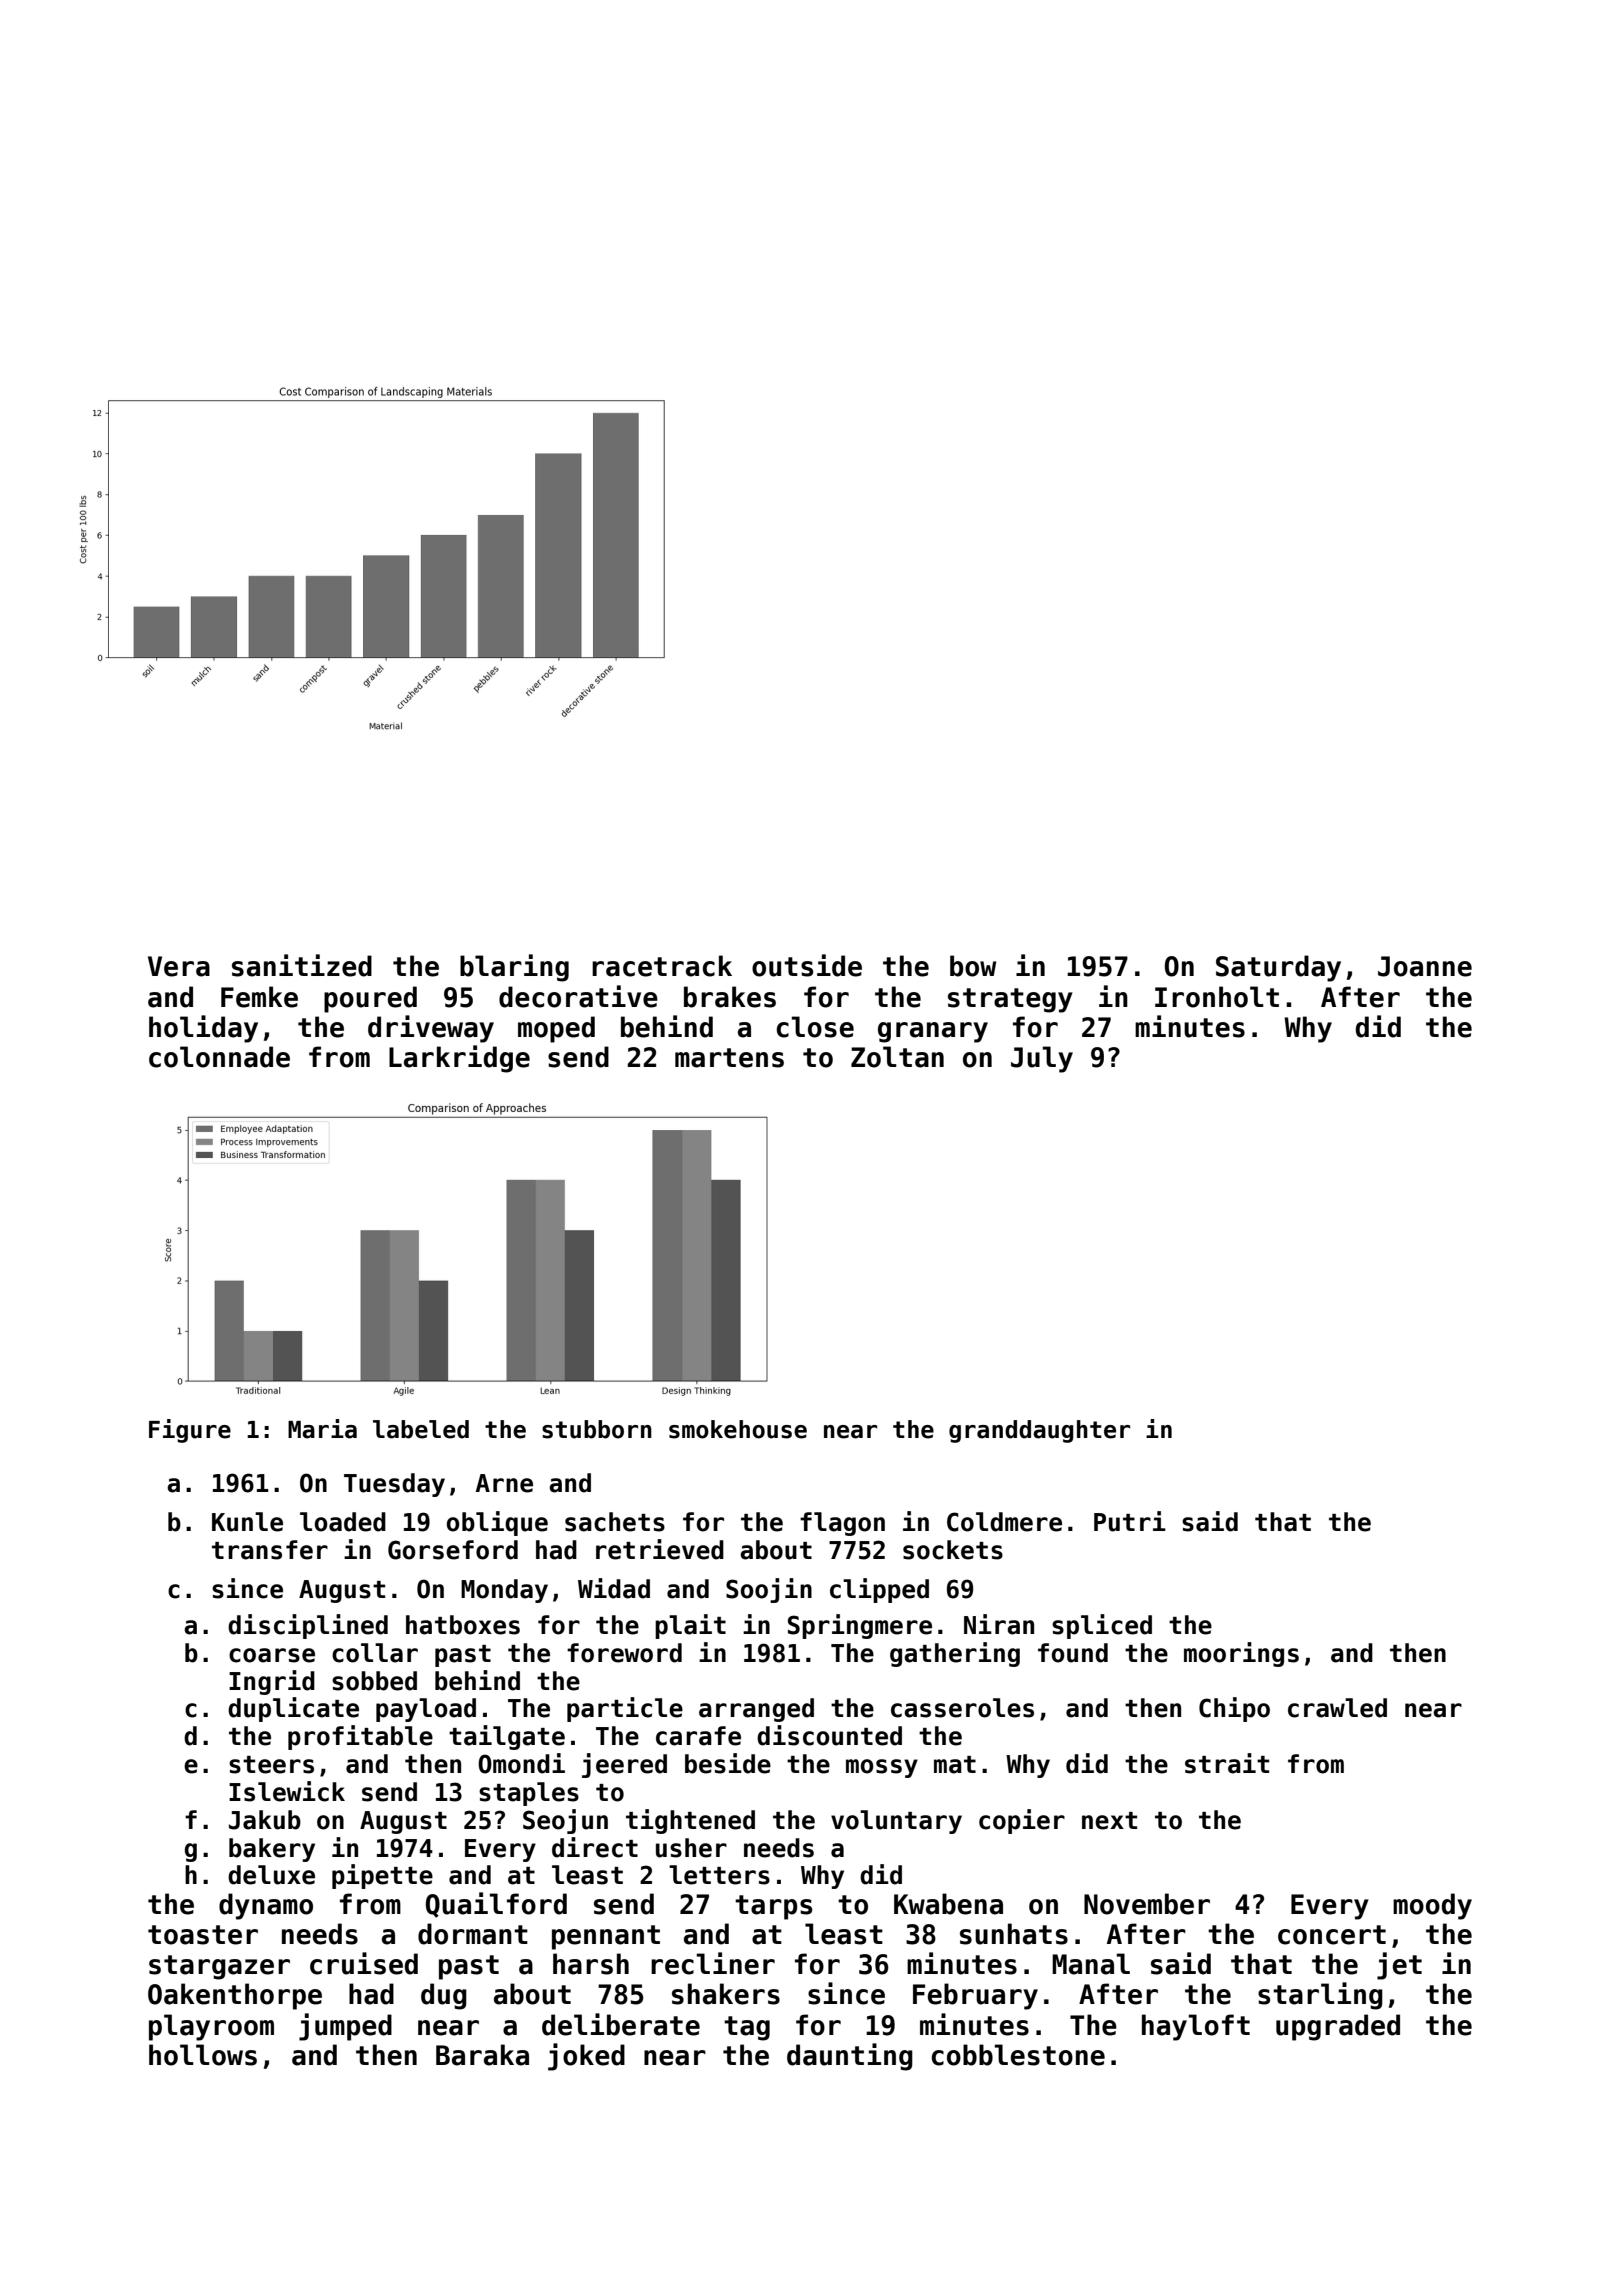 Image resolution: width=1620 pixels, height=2292 pixels. I want to click on mossy, so click(882, 1768).
